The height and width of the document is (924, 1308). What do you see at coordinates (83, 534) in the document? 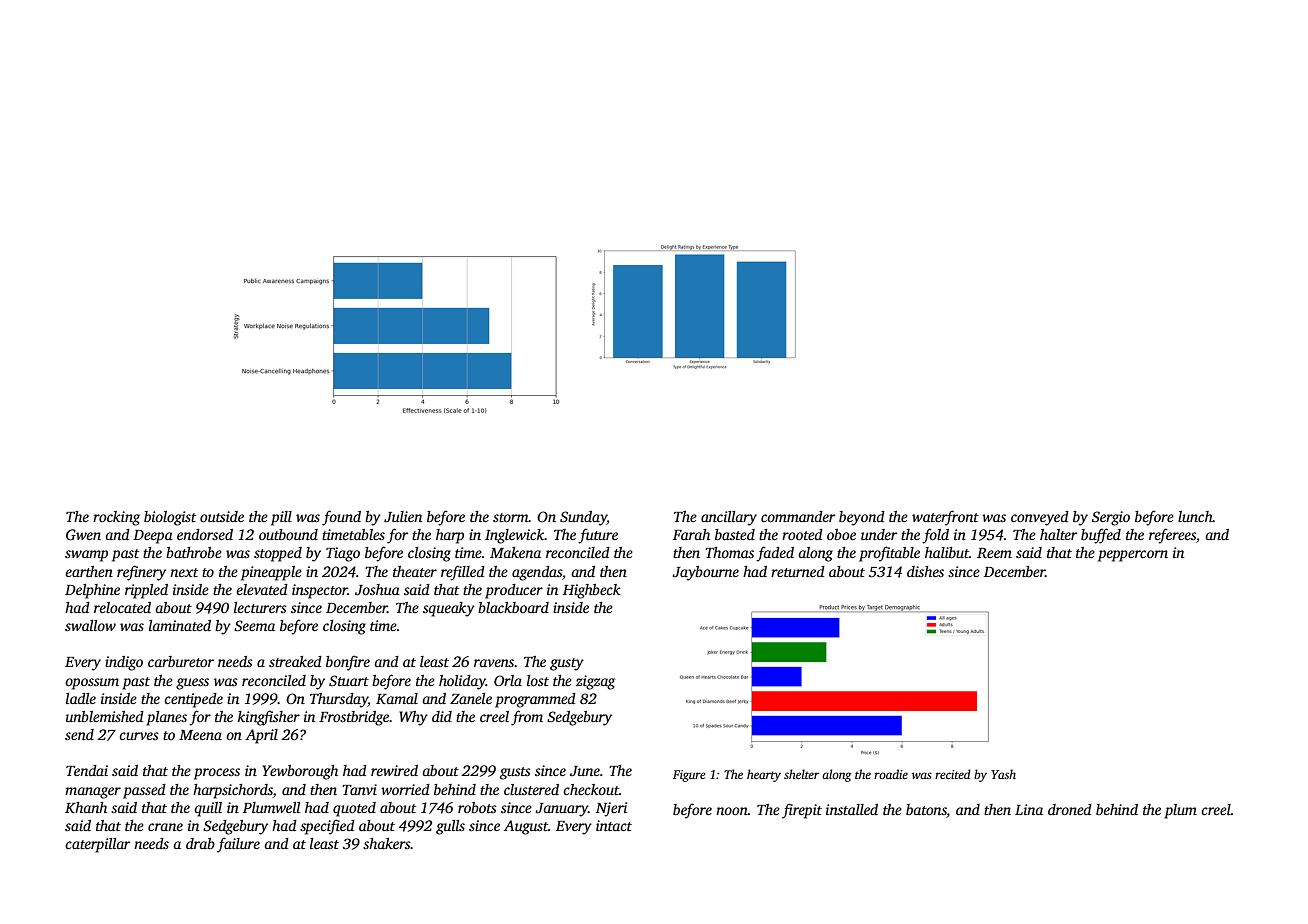
I see `Gwen` at bounding box center [83, 534].
